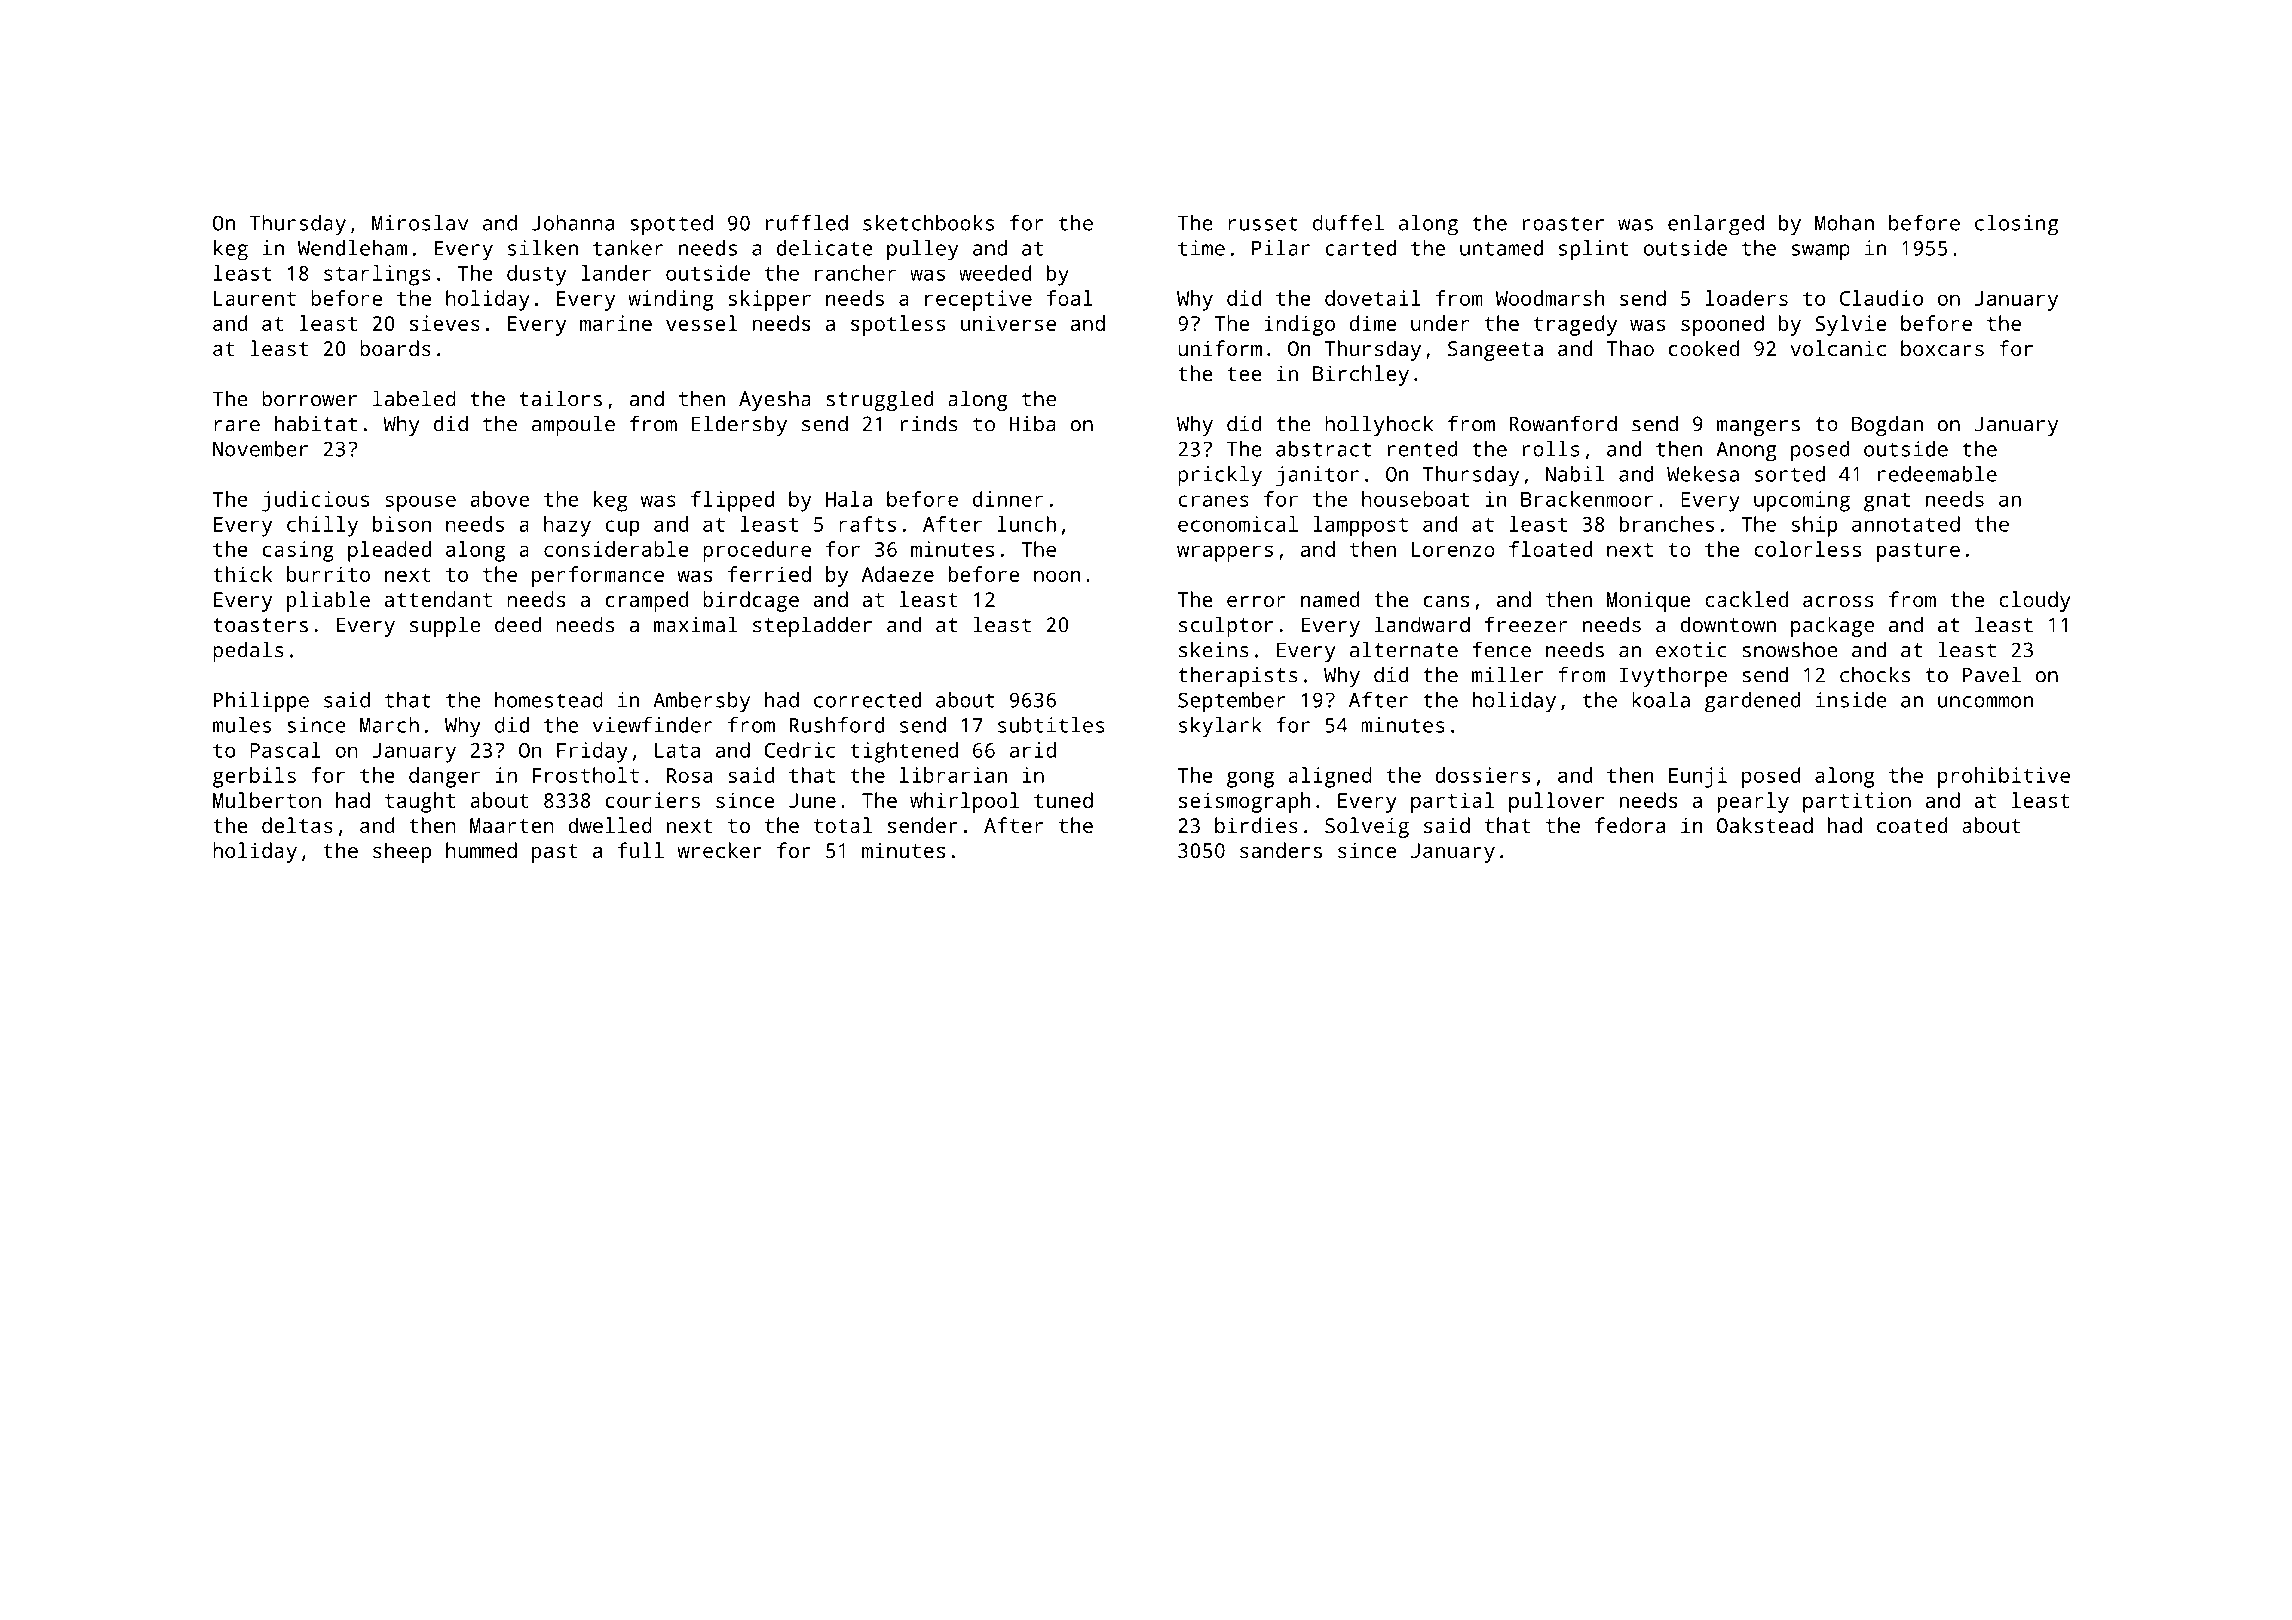 The height and width of the screenshot is (1620, 2292). I want to click on rancher, so click(856, 273).
